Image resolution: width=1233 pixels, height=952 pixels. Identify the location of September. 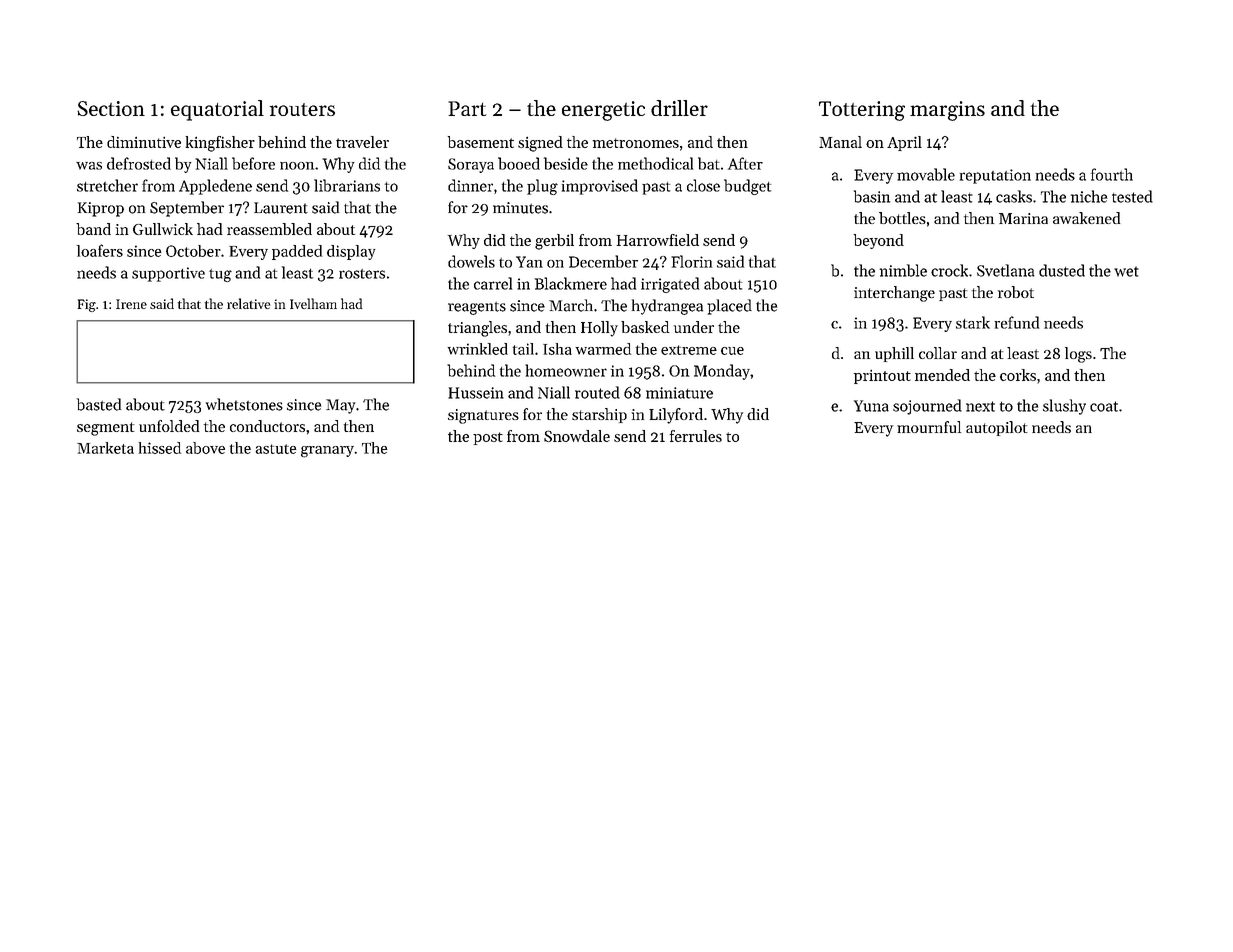
(187, 209).
